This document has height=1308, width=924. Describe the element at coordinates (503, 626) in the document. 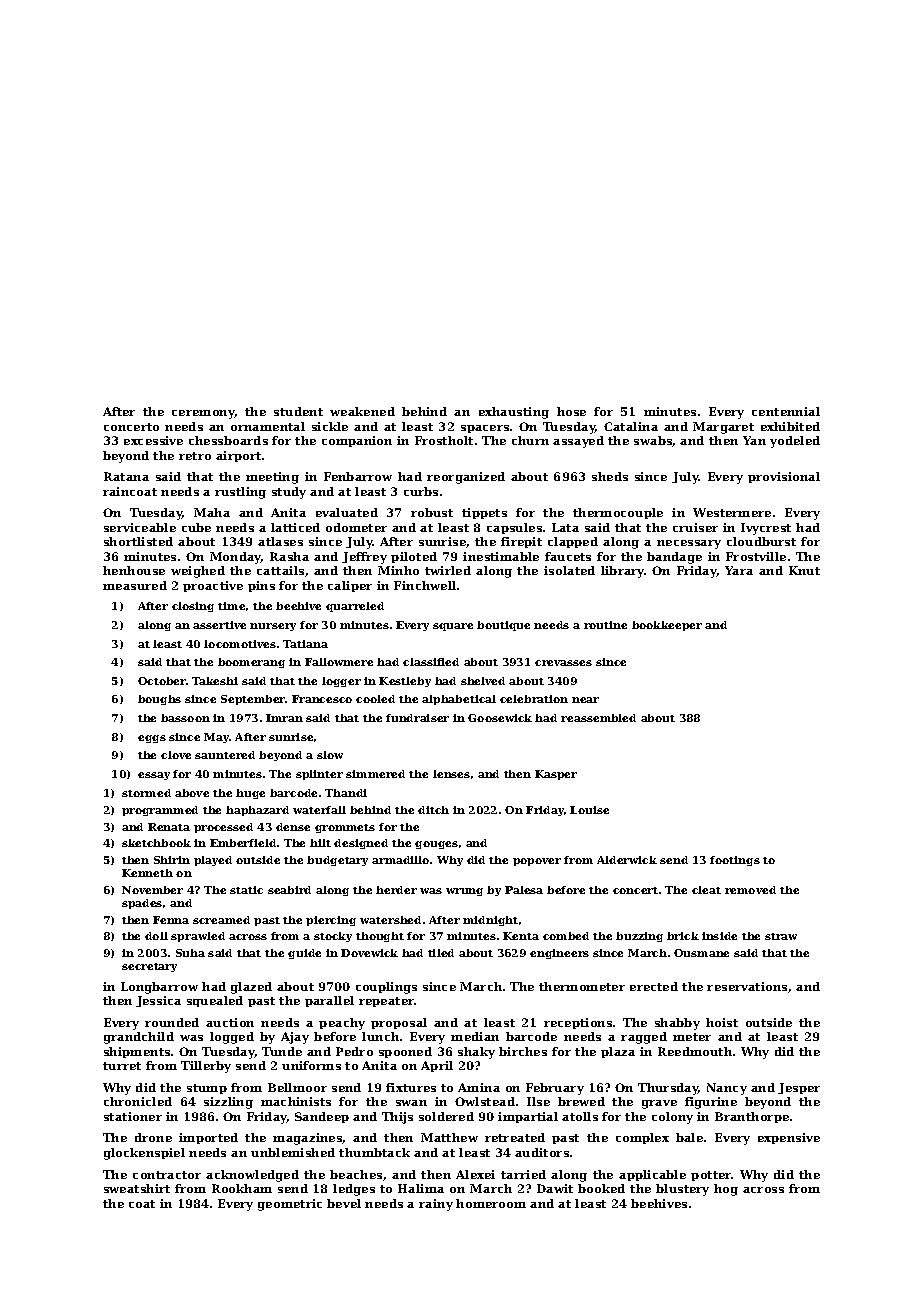

I see `boutique` at that location.
